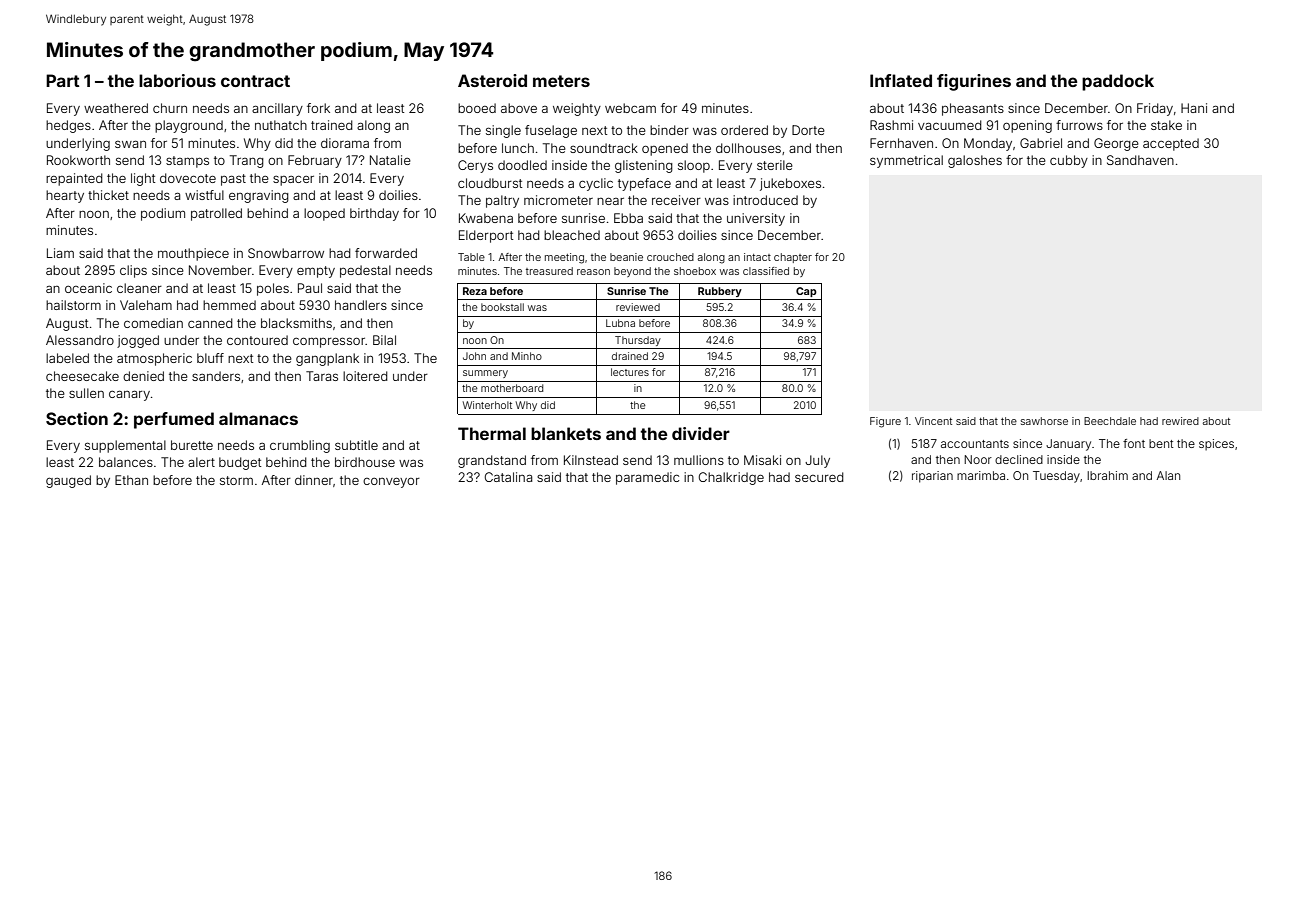 This screenshot has height=924, width=1308. Describe the element at coordinates (154, 359) in the screenshot. I see `atmospheric` at that location.
